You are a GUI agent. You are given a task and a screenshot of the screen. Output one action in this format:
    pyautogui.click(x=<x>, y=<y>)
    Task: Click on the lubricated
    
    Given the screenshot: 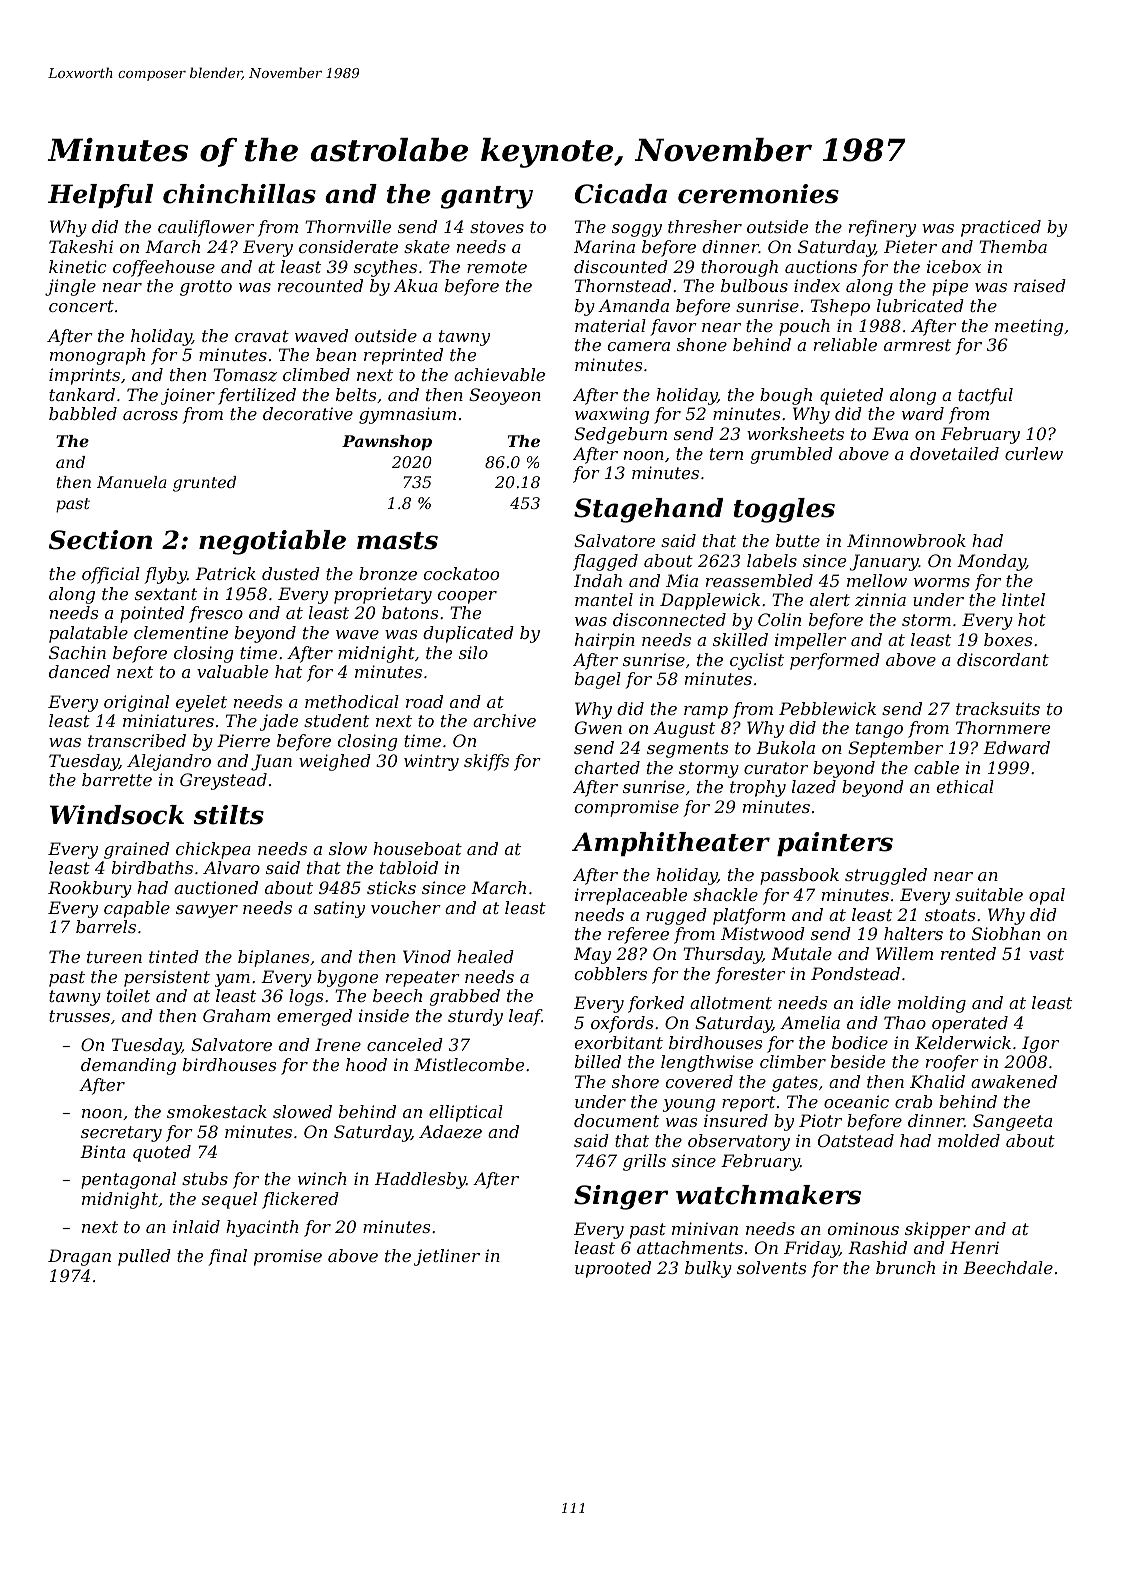 What is the action you would take?
    pyautogui.click(x=920, y=305)
